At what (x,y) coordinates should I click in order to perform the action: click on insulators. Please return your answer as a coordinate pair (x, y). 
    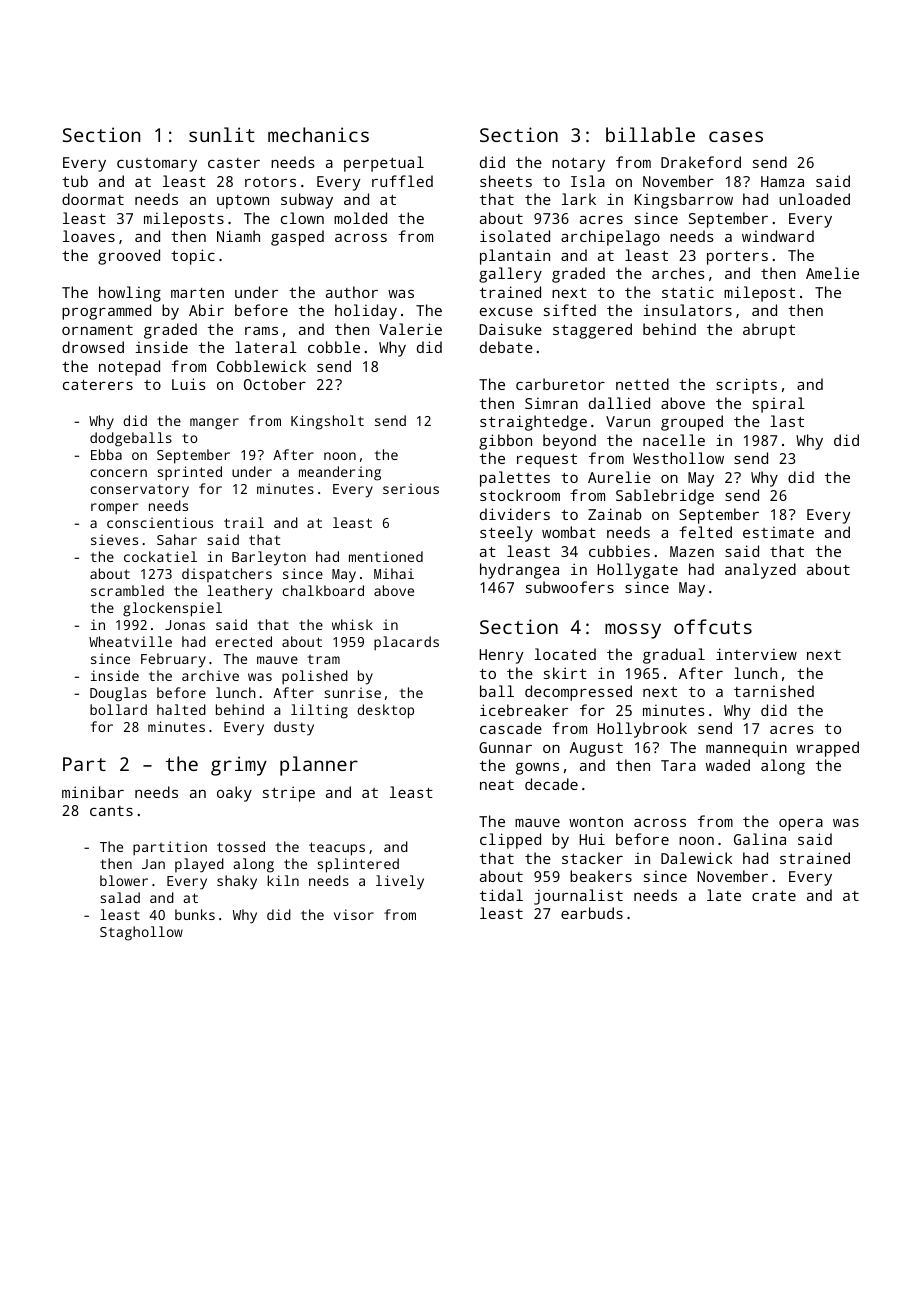
    Looking at the image, I should click on (687, 310).
